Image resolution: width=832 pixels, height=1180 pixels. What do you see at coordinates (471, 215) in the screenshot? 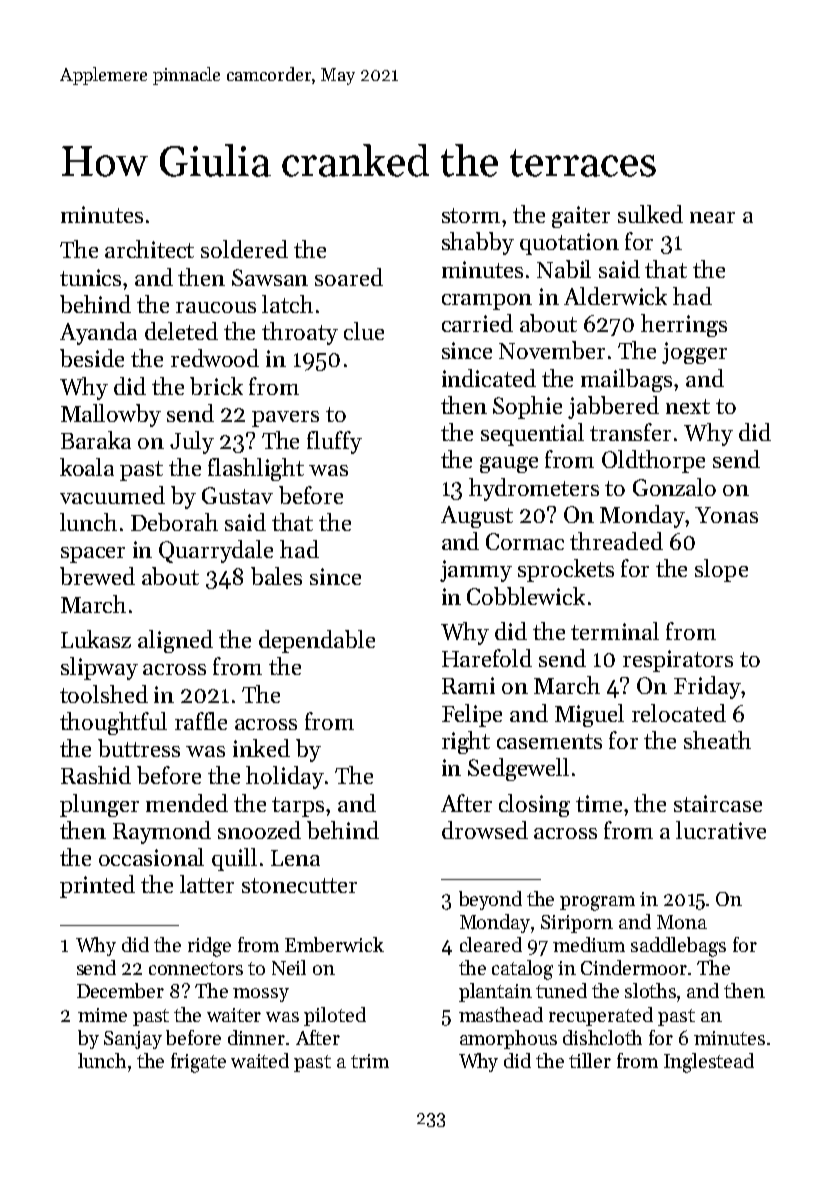
I see `storm` at bounding box center [471, 215].
